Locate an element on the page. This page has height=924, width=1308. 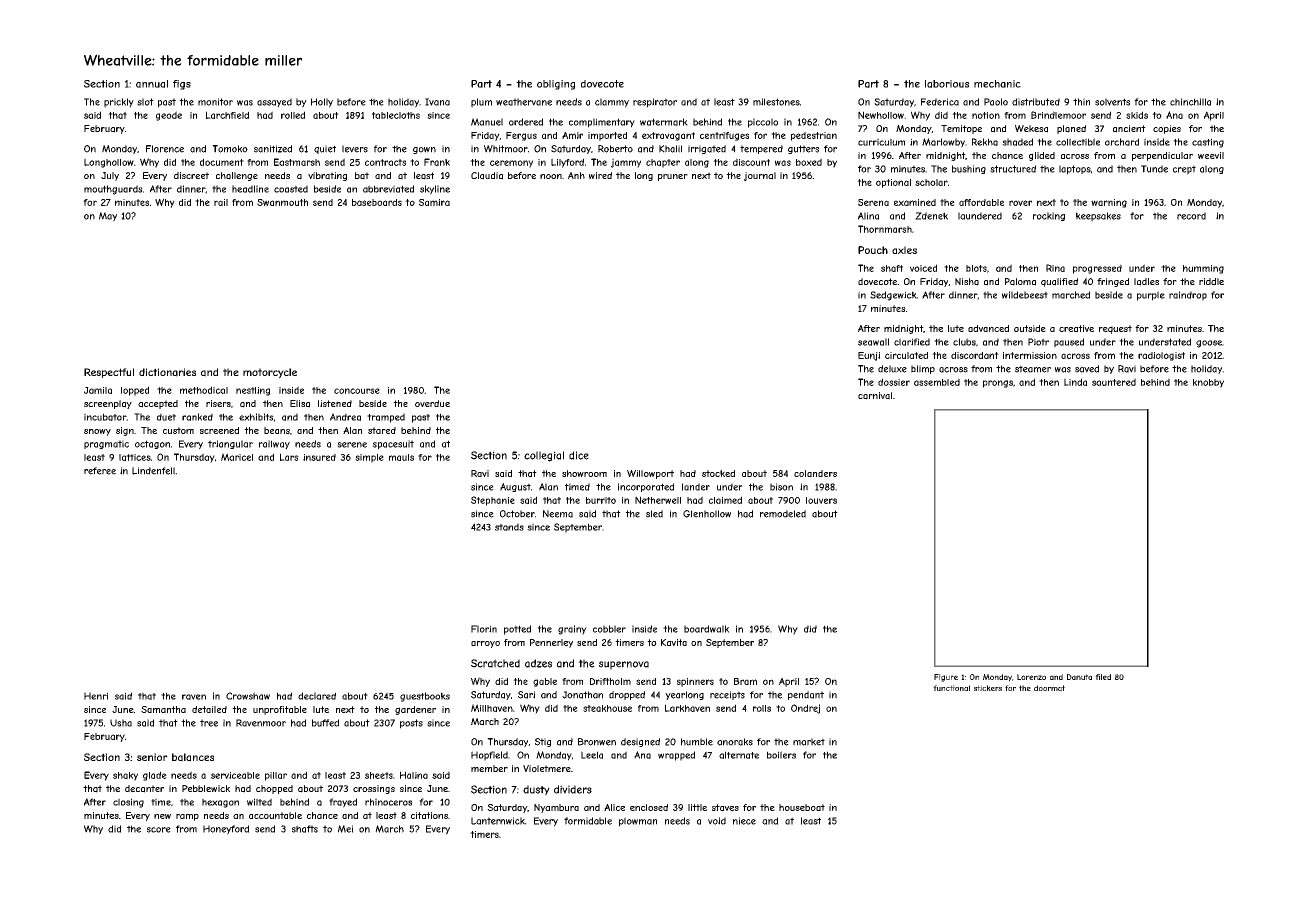
Lanternwick is located at coordinates (498, 821).
